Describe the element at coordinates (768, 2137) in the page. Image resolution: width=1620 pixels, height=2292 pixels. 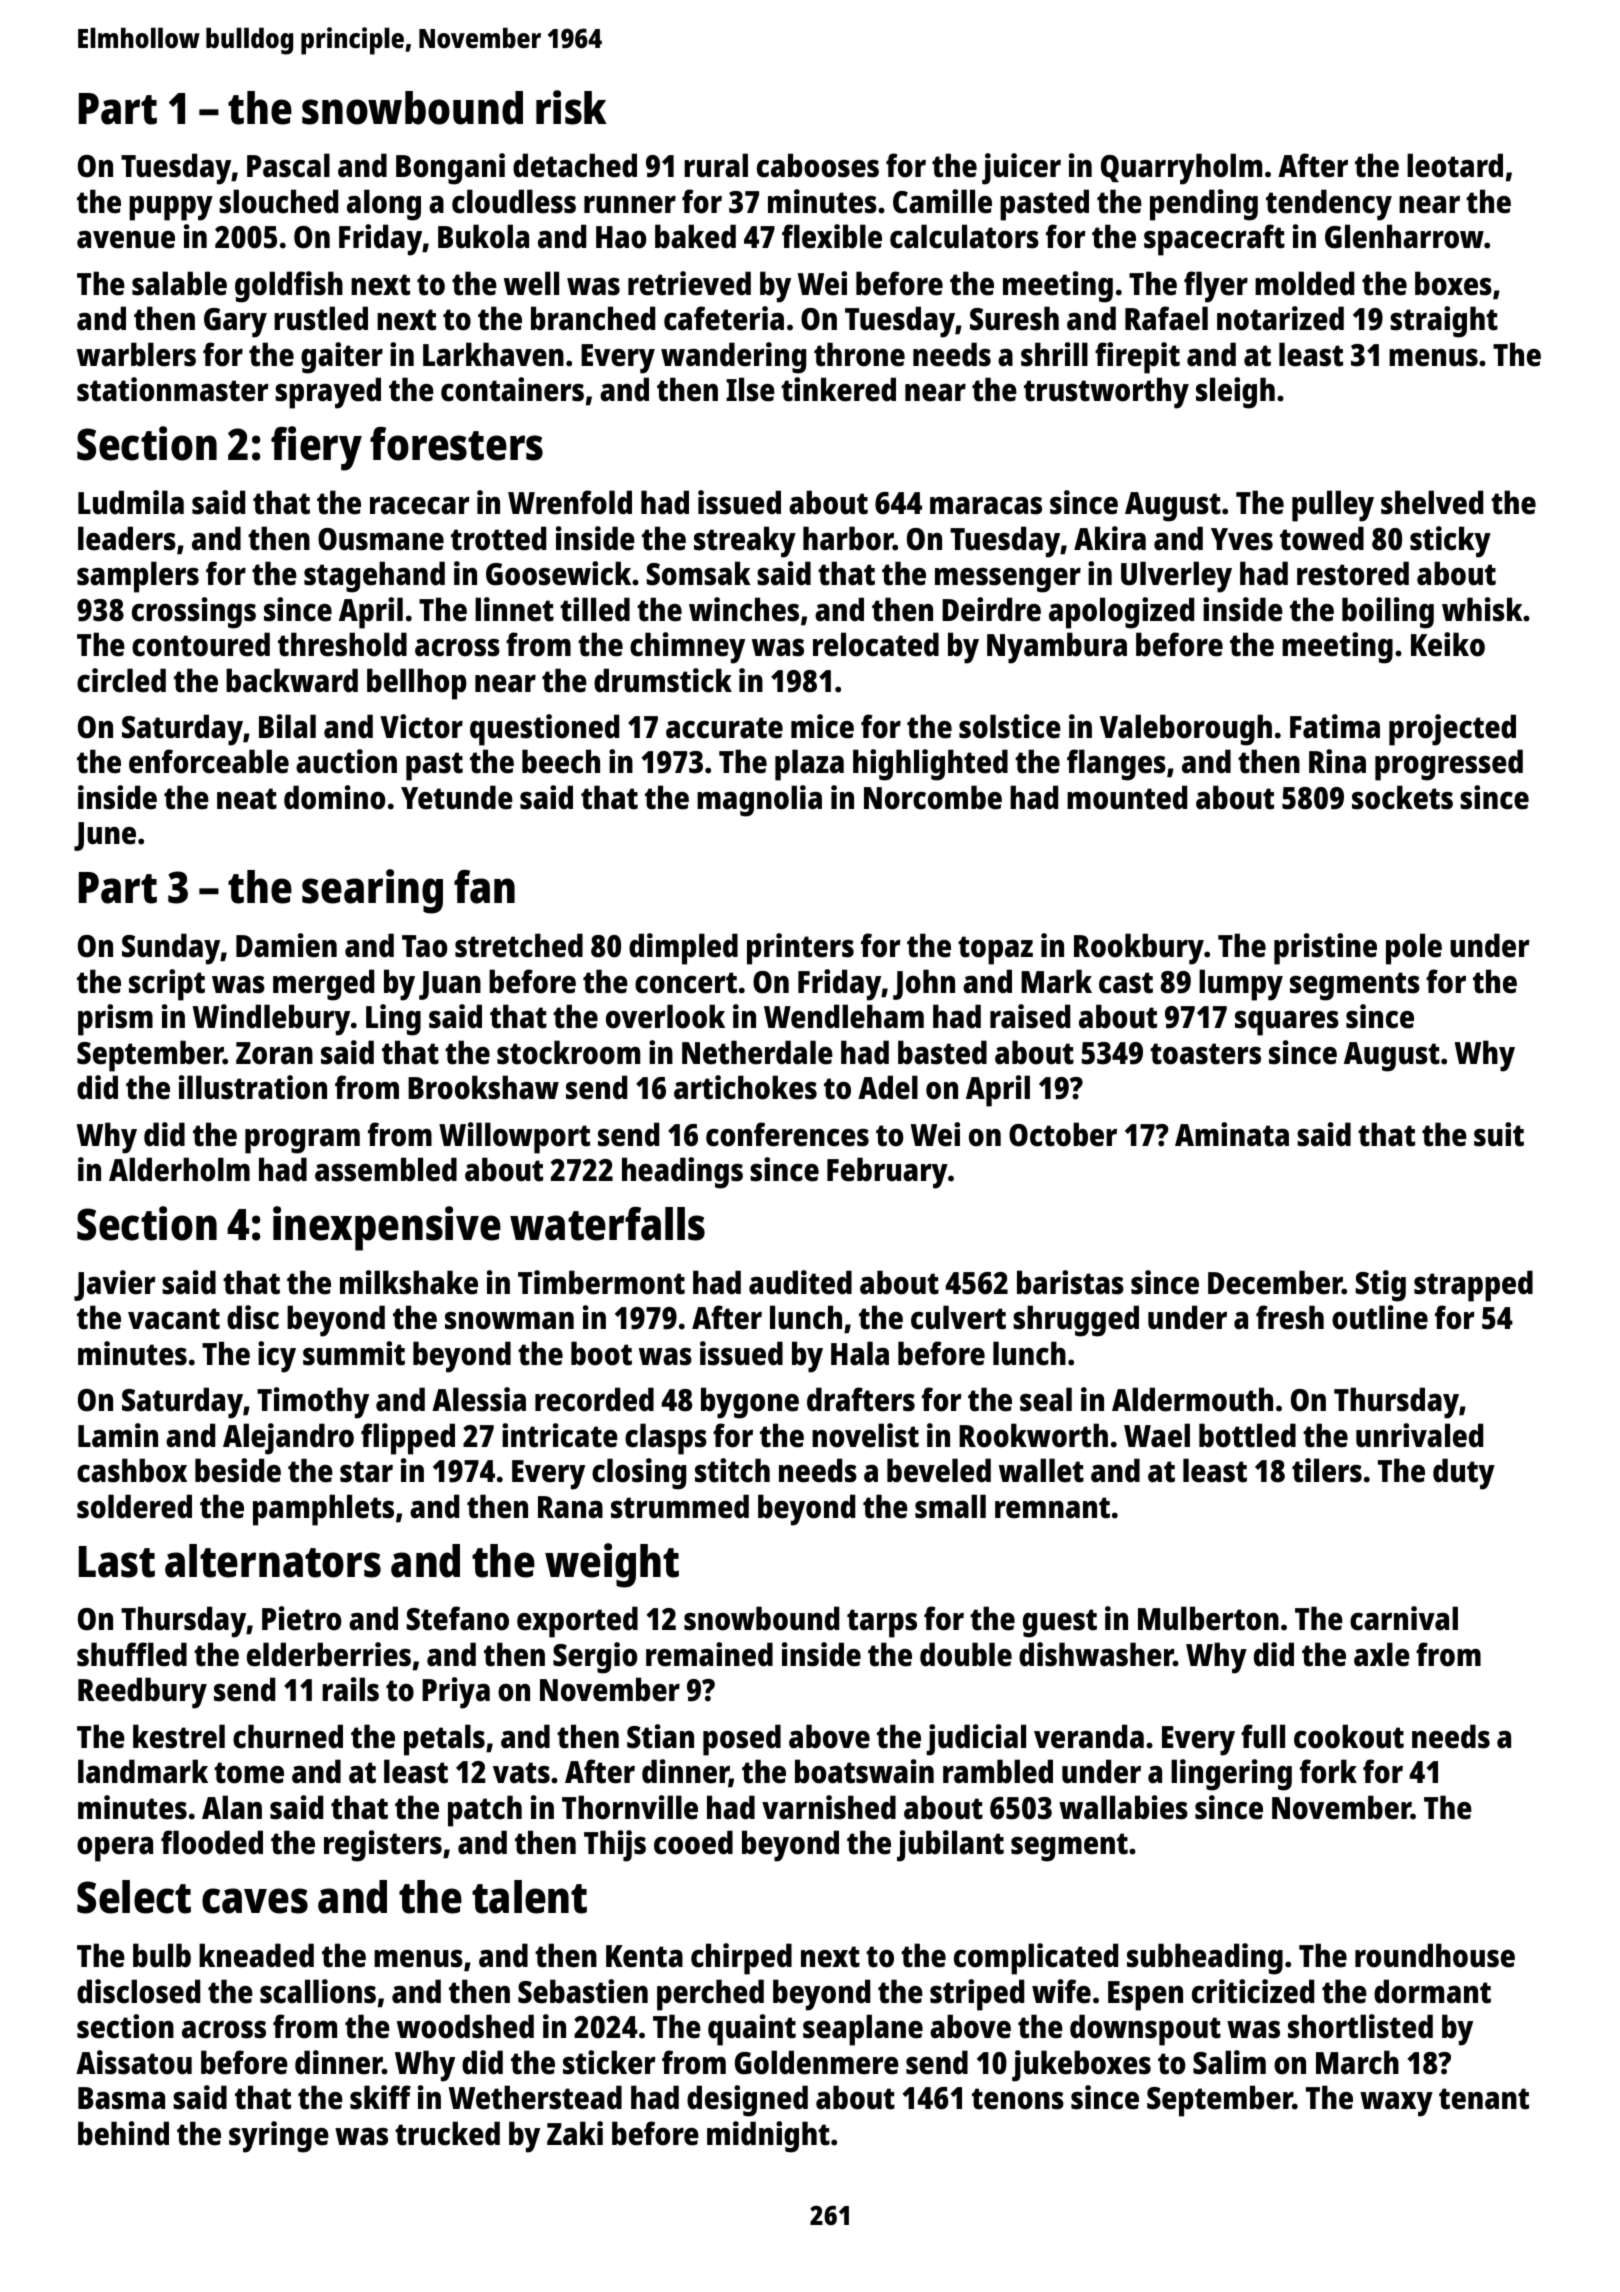
I see `midnight` at that location.
